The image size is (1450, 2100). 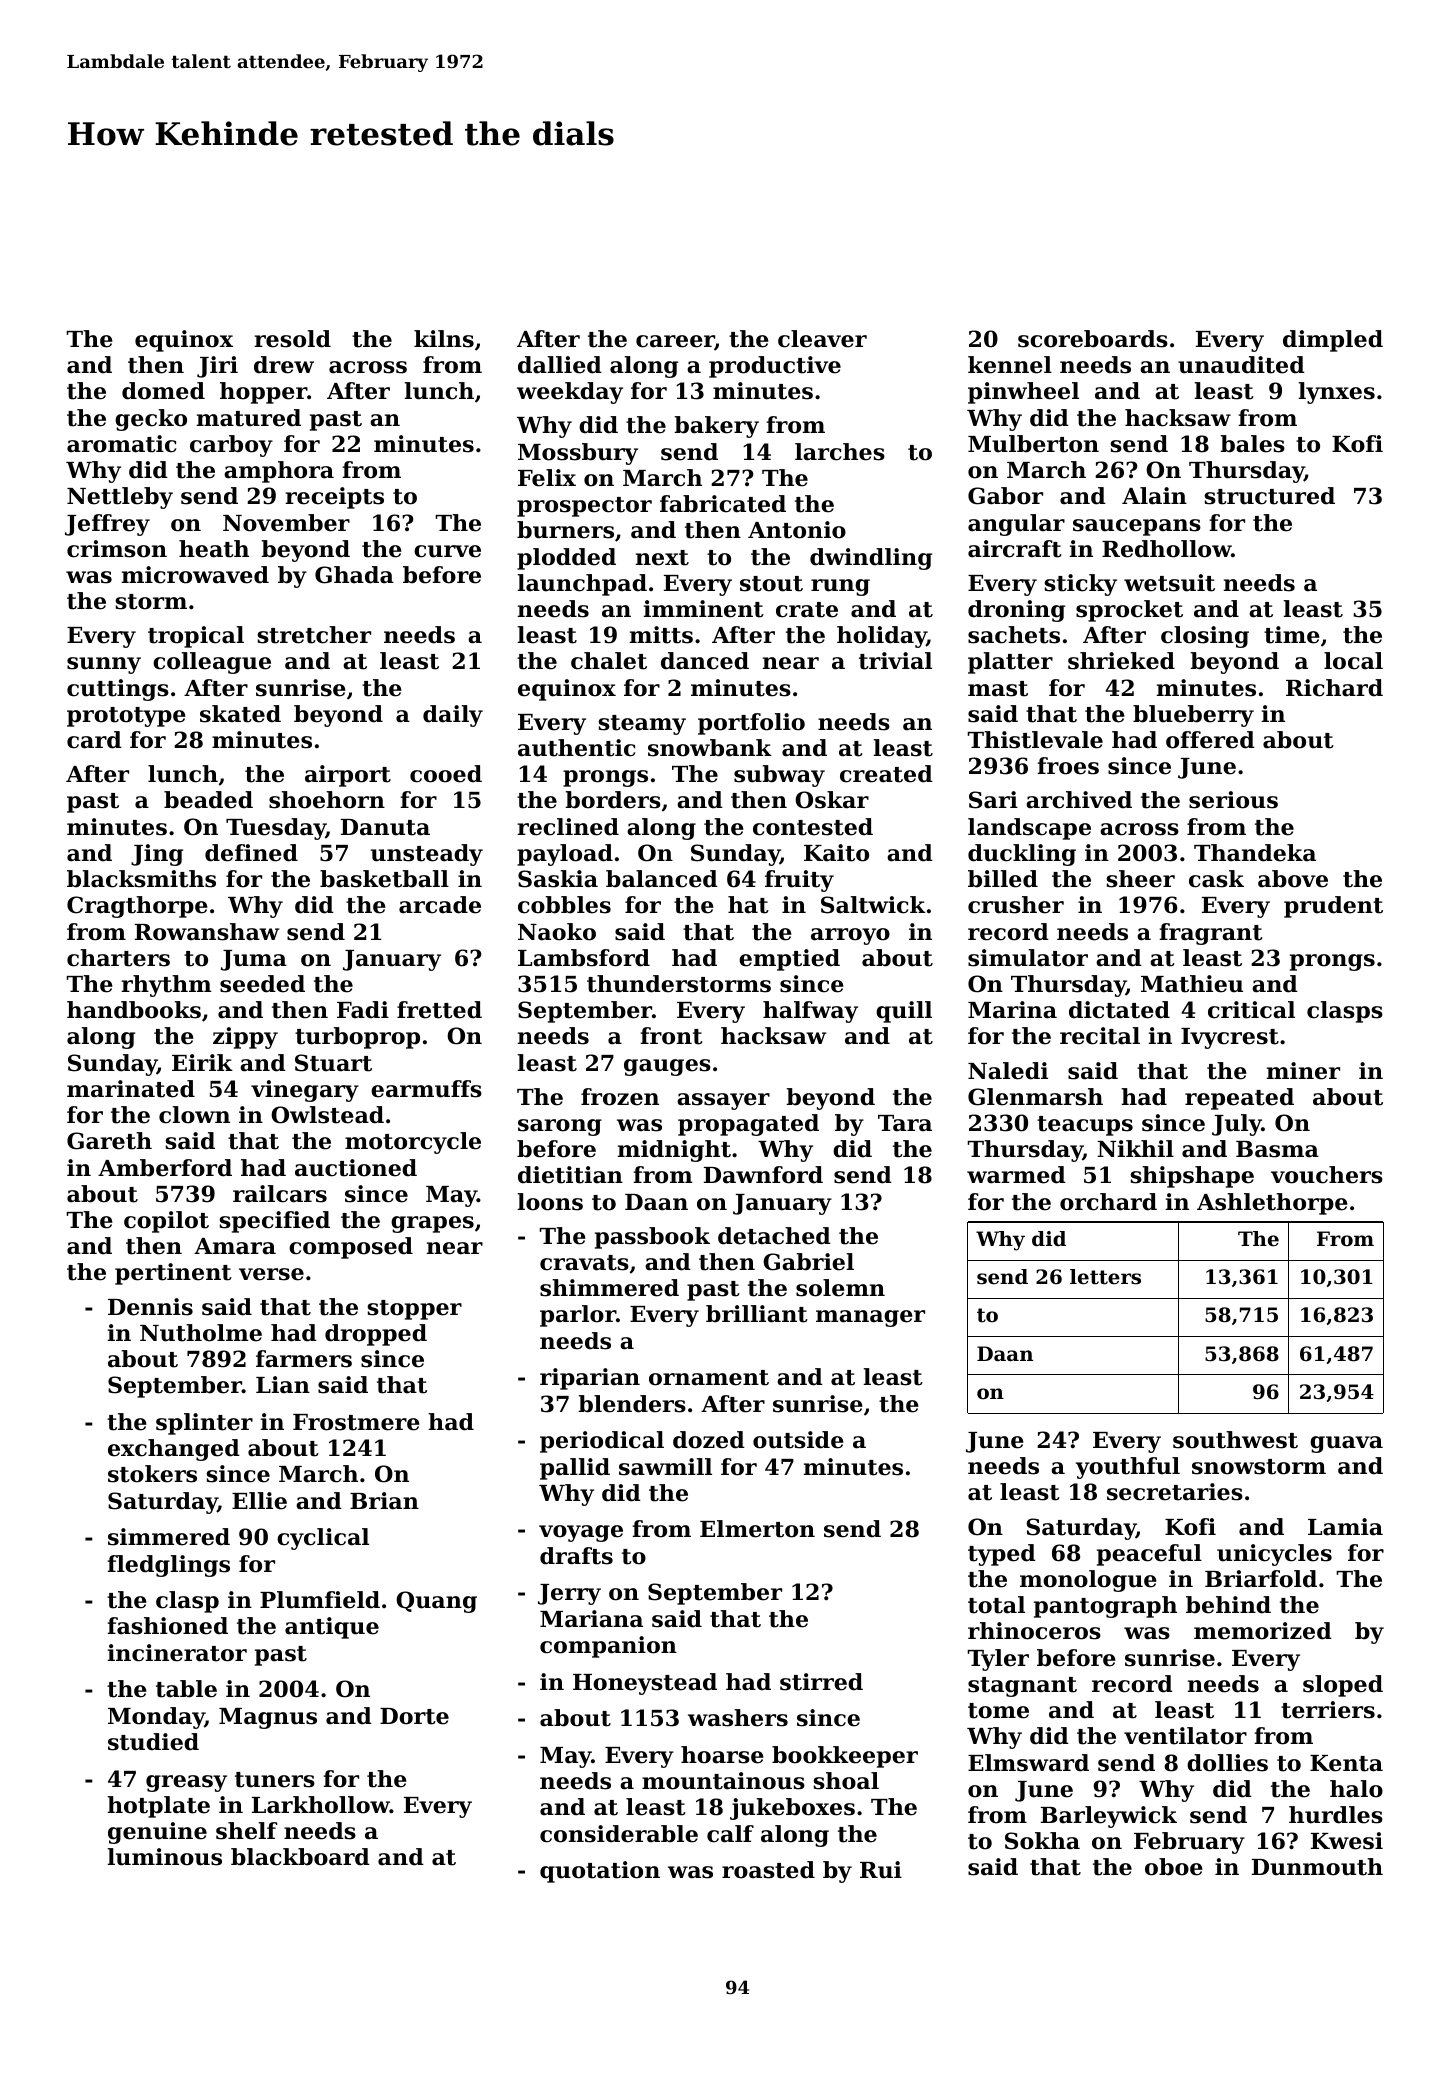 I want to click on Larkhollow, so click(x=321, y=1805).
